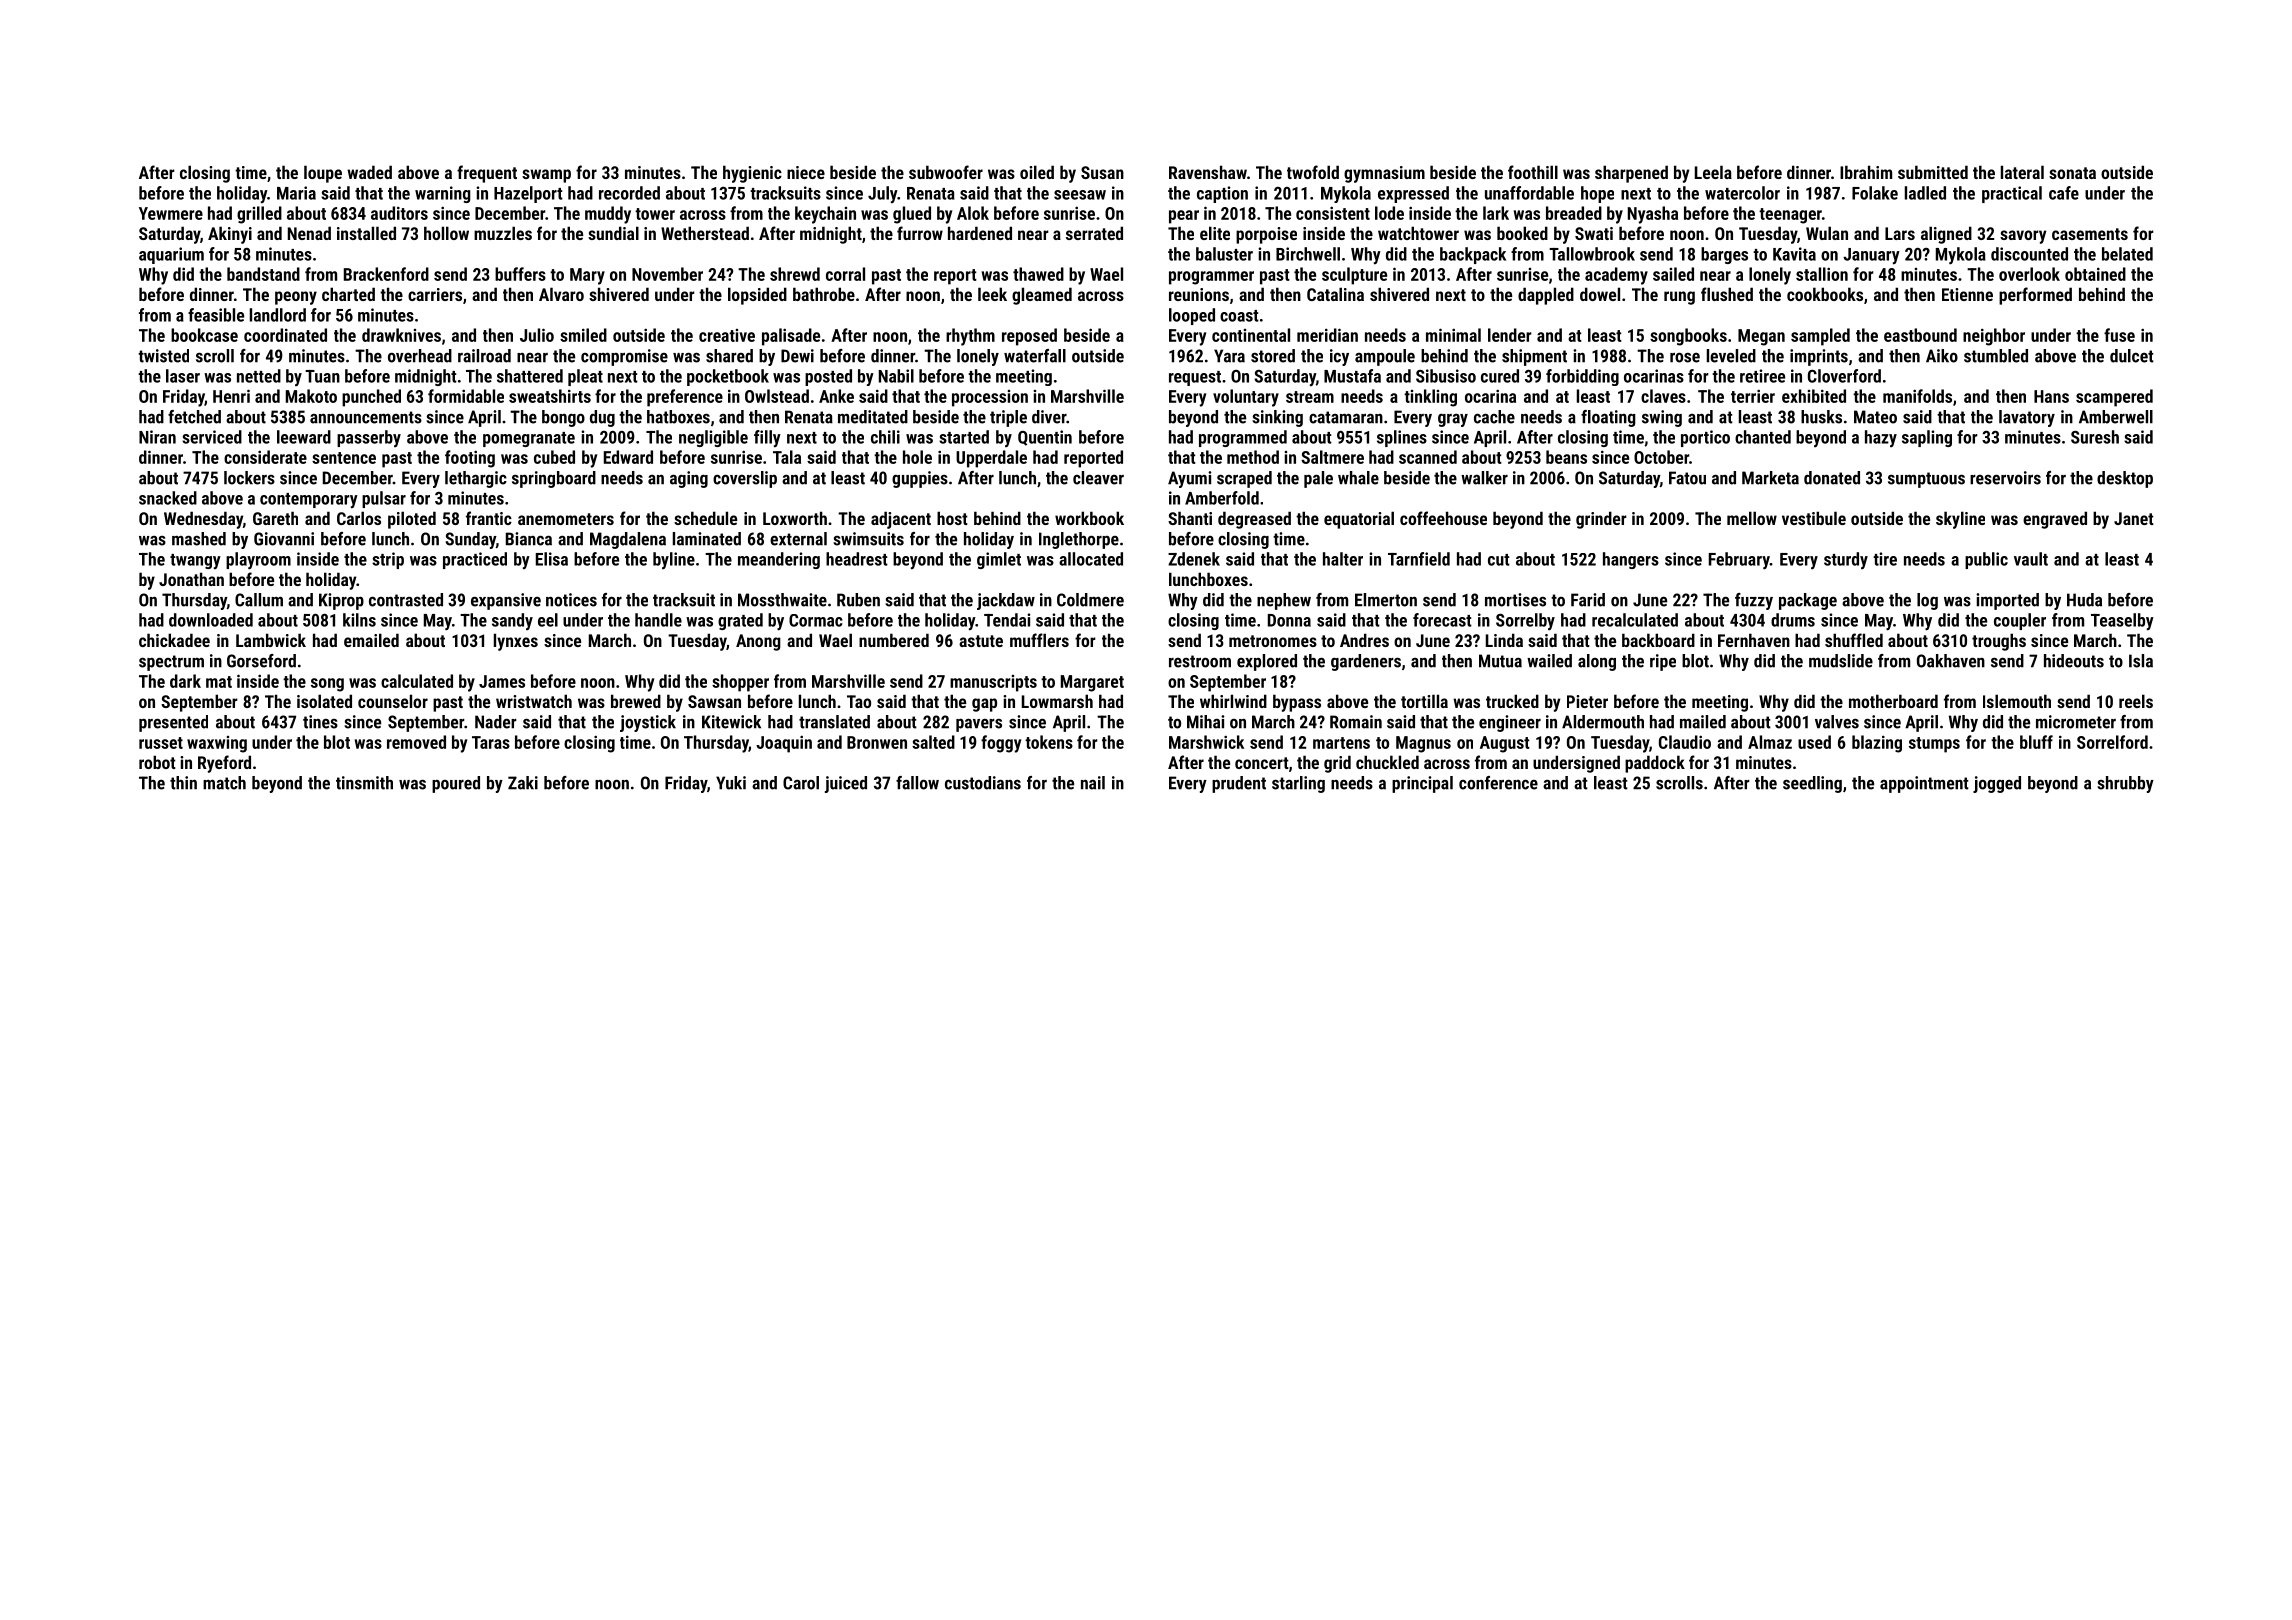  I want to click on guppies, so click(920, 479).
